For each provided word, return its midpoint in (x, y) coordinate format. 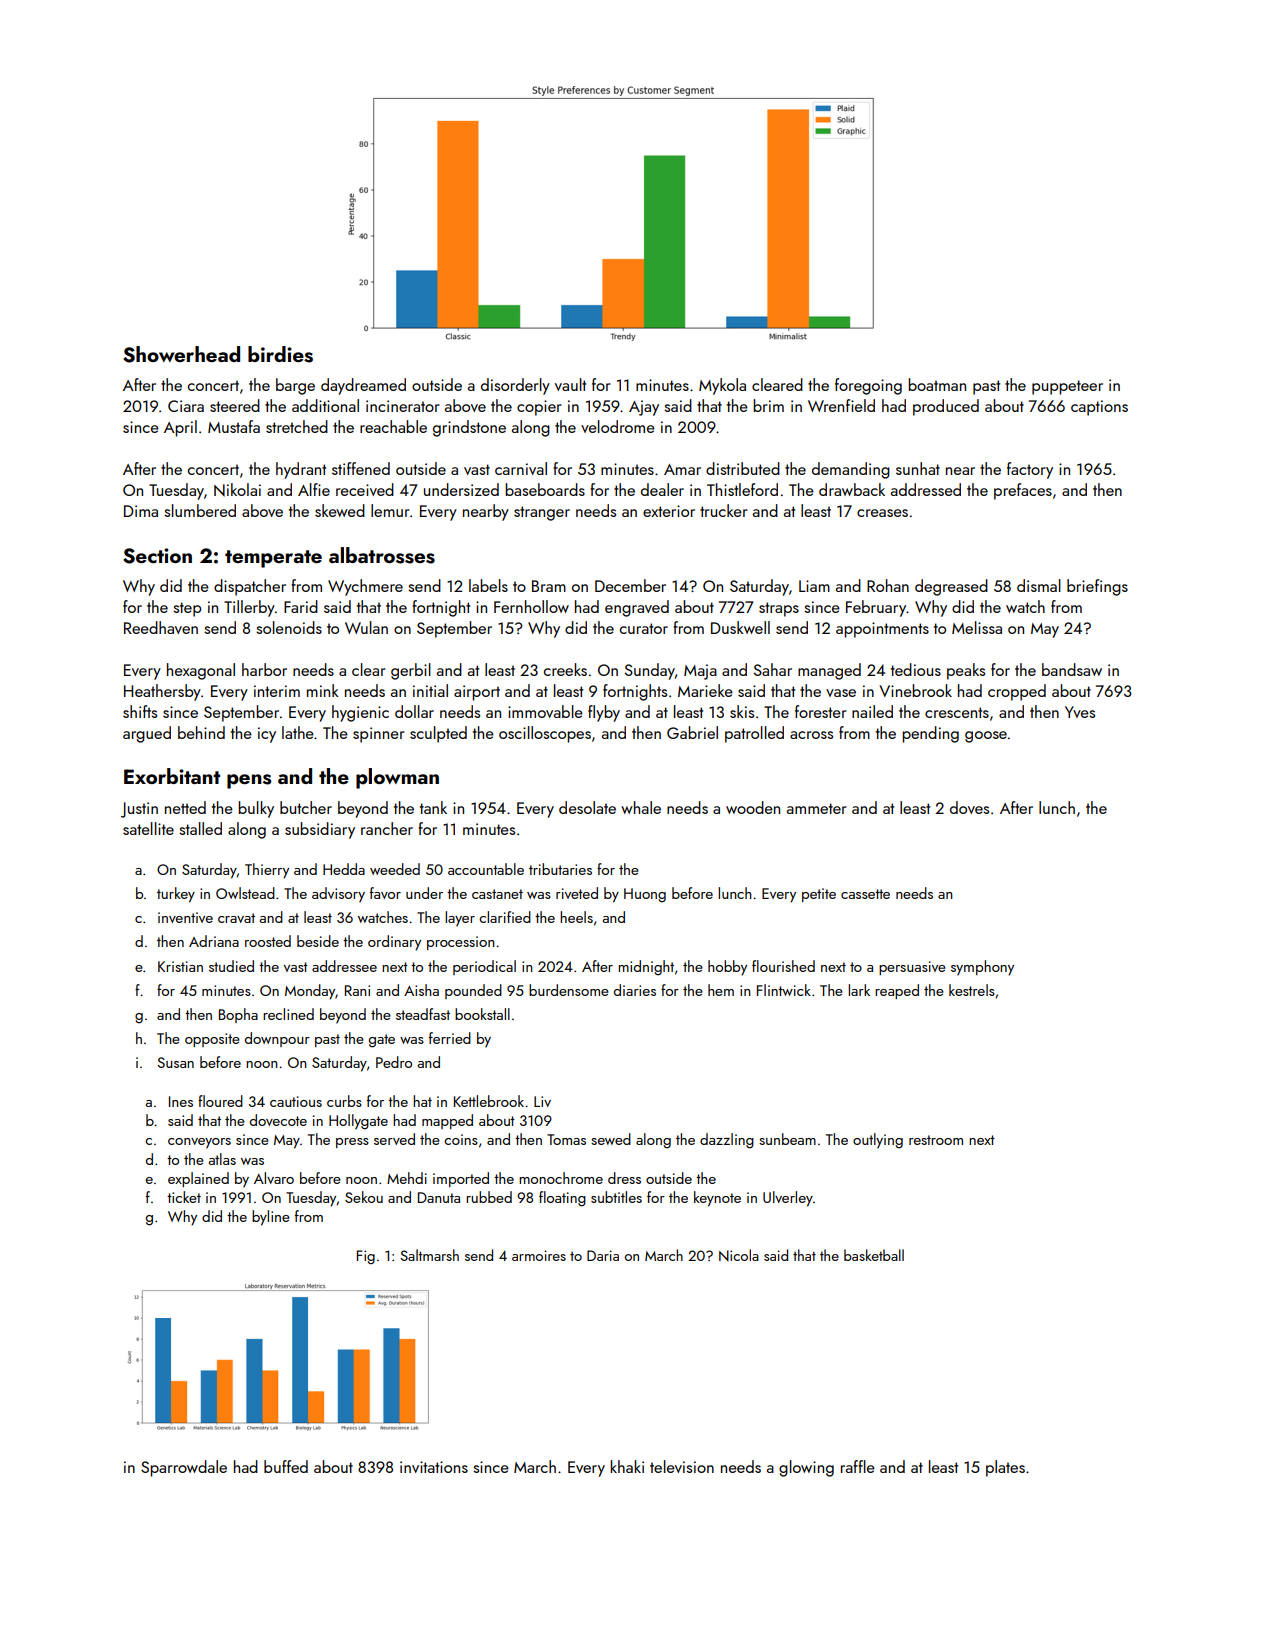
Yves (1080, 712)
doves (969, 807)
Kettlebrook (489, 1101)
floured (220, 1101)
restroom (936, 1140)
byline (271, 1218)
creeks (565, 669)
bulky (256, 809)
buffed (286, 1466)
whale (641, 807)
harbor (264, 669)
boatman (937, 384)
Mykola (722, 386)
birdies (280, 354)
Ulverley (788, 1199)
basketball (874, 1255)
